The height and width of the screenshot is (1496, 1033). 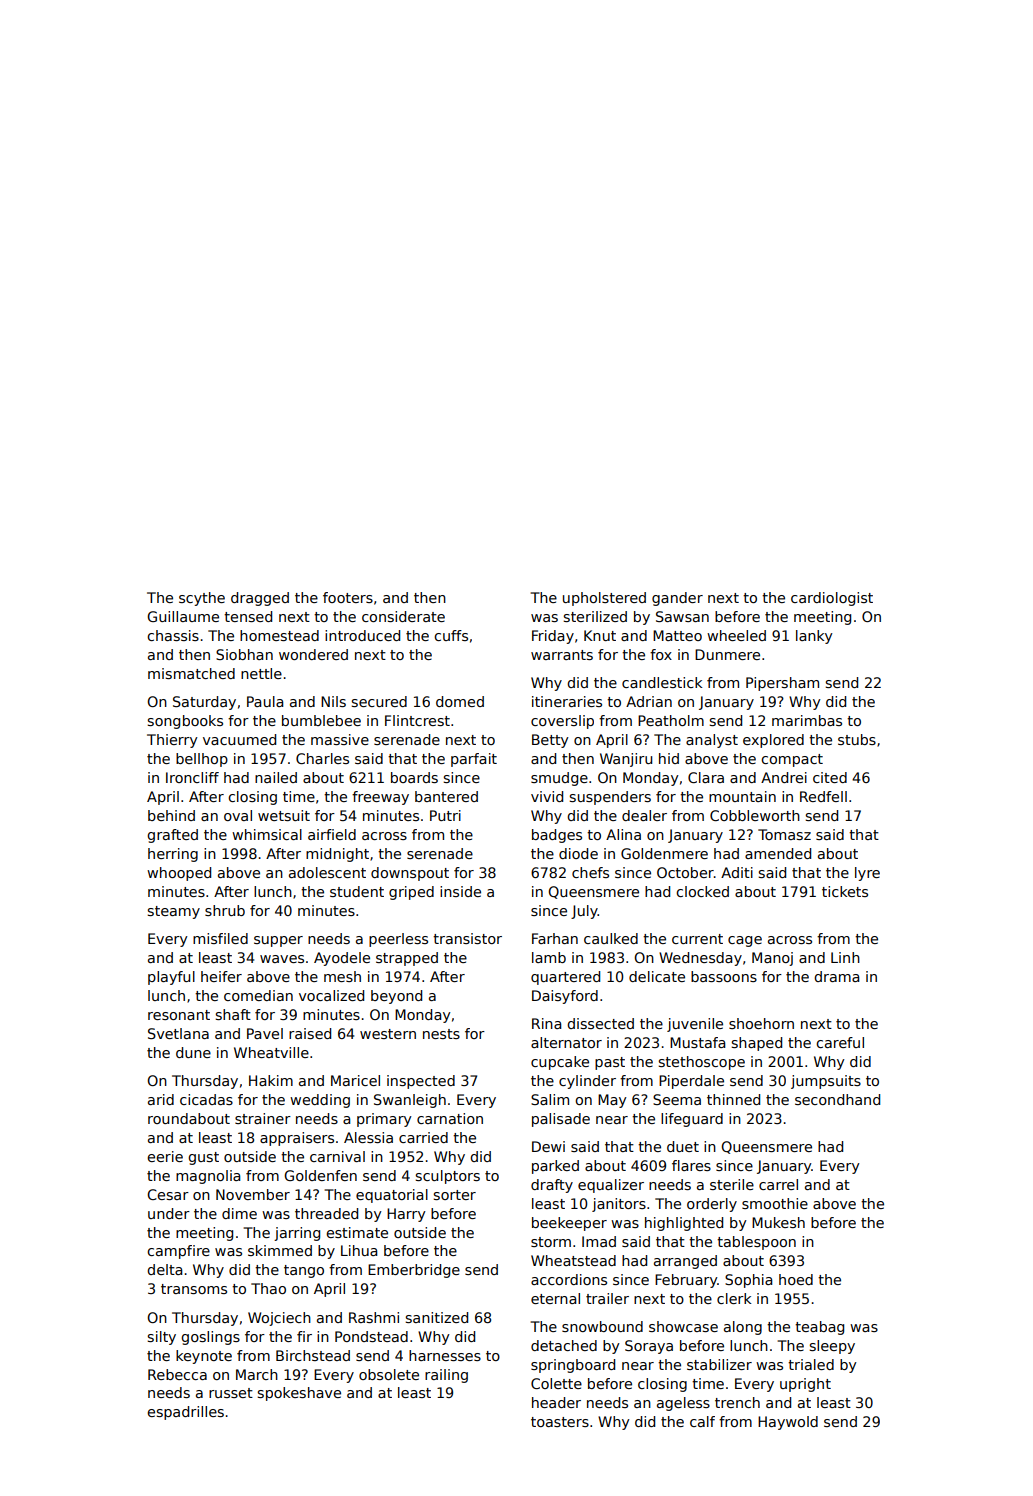 I want to click on oval, so click(x=238, y=815).
